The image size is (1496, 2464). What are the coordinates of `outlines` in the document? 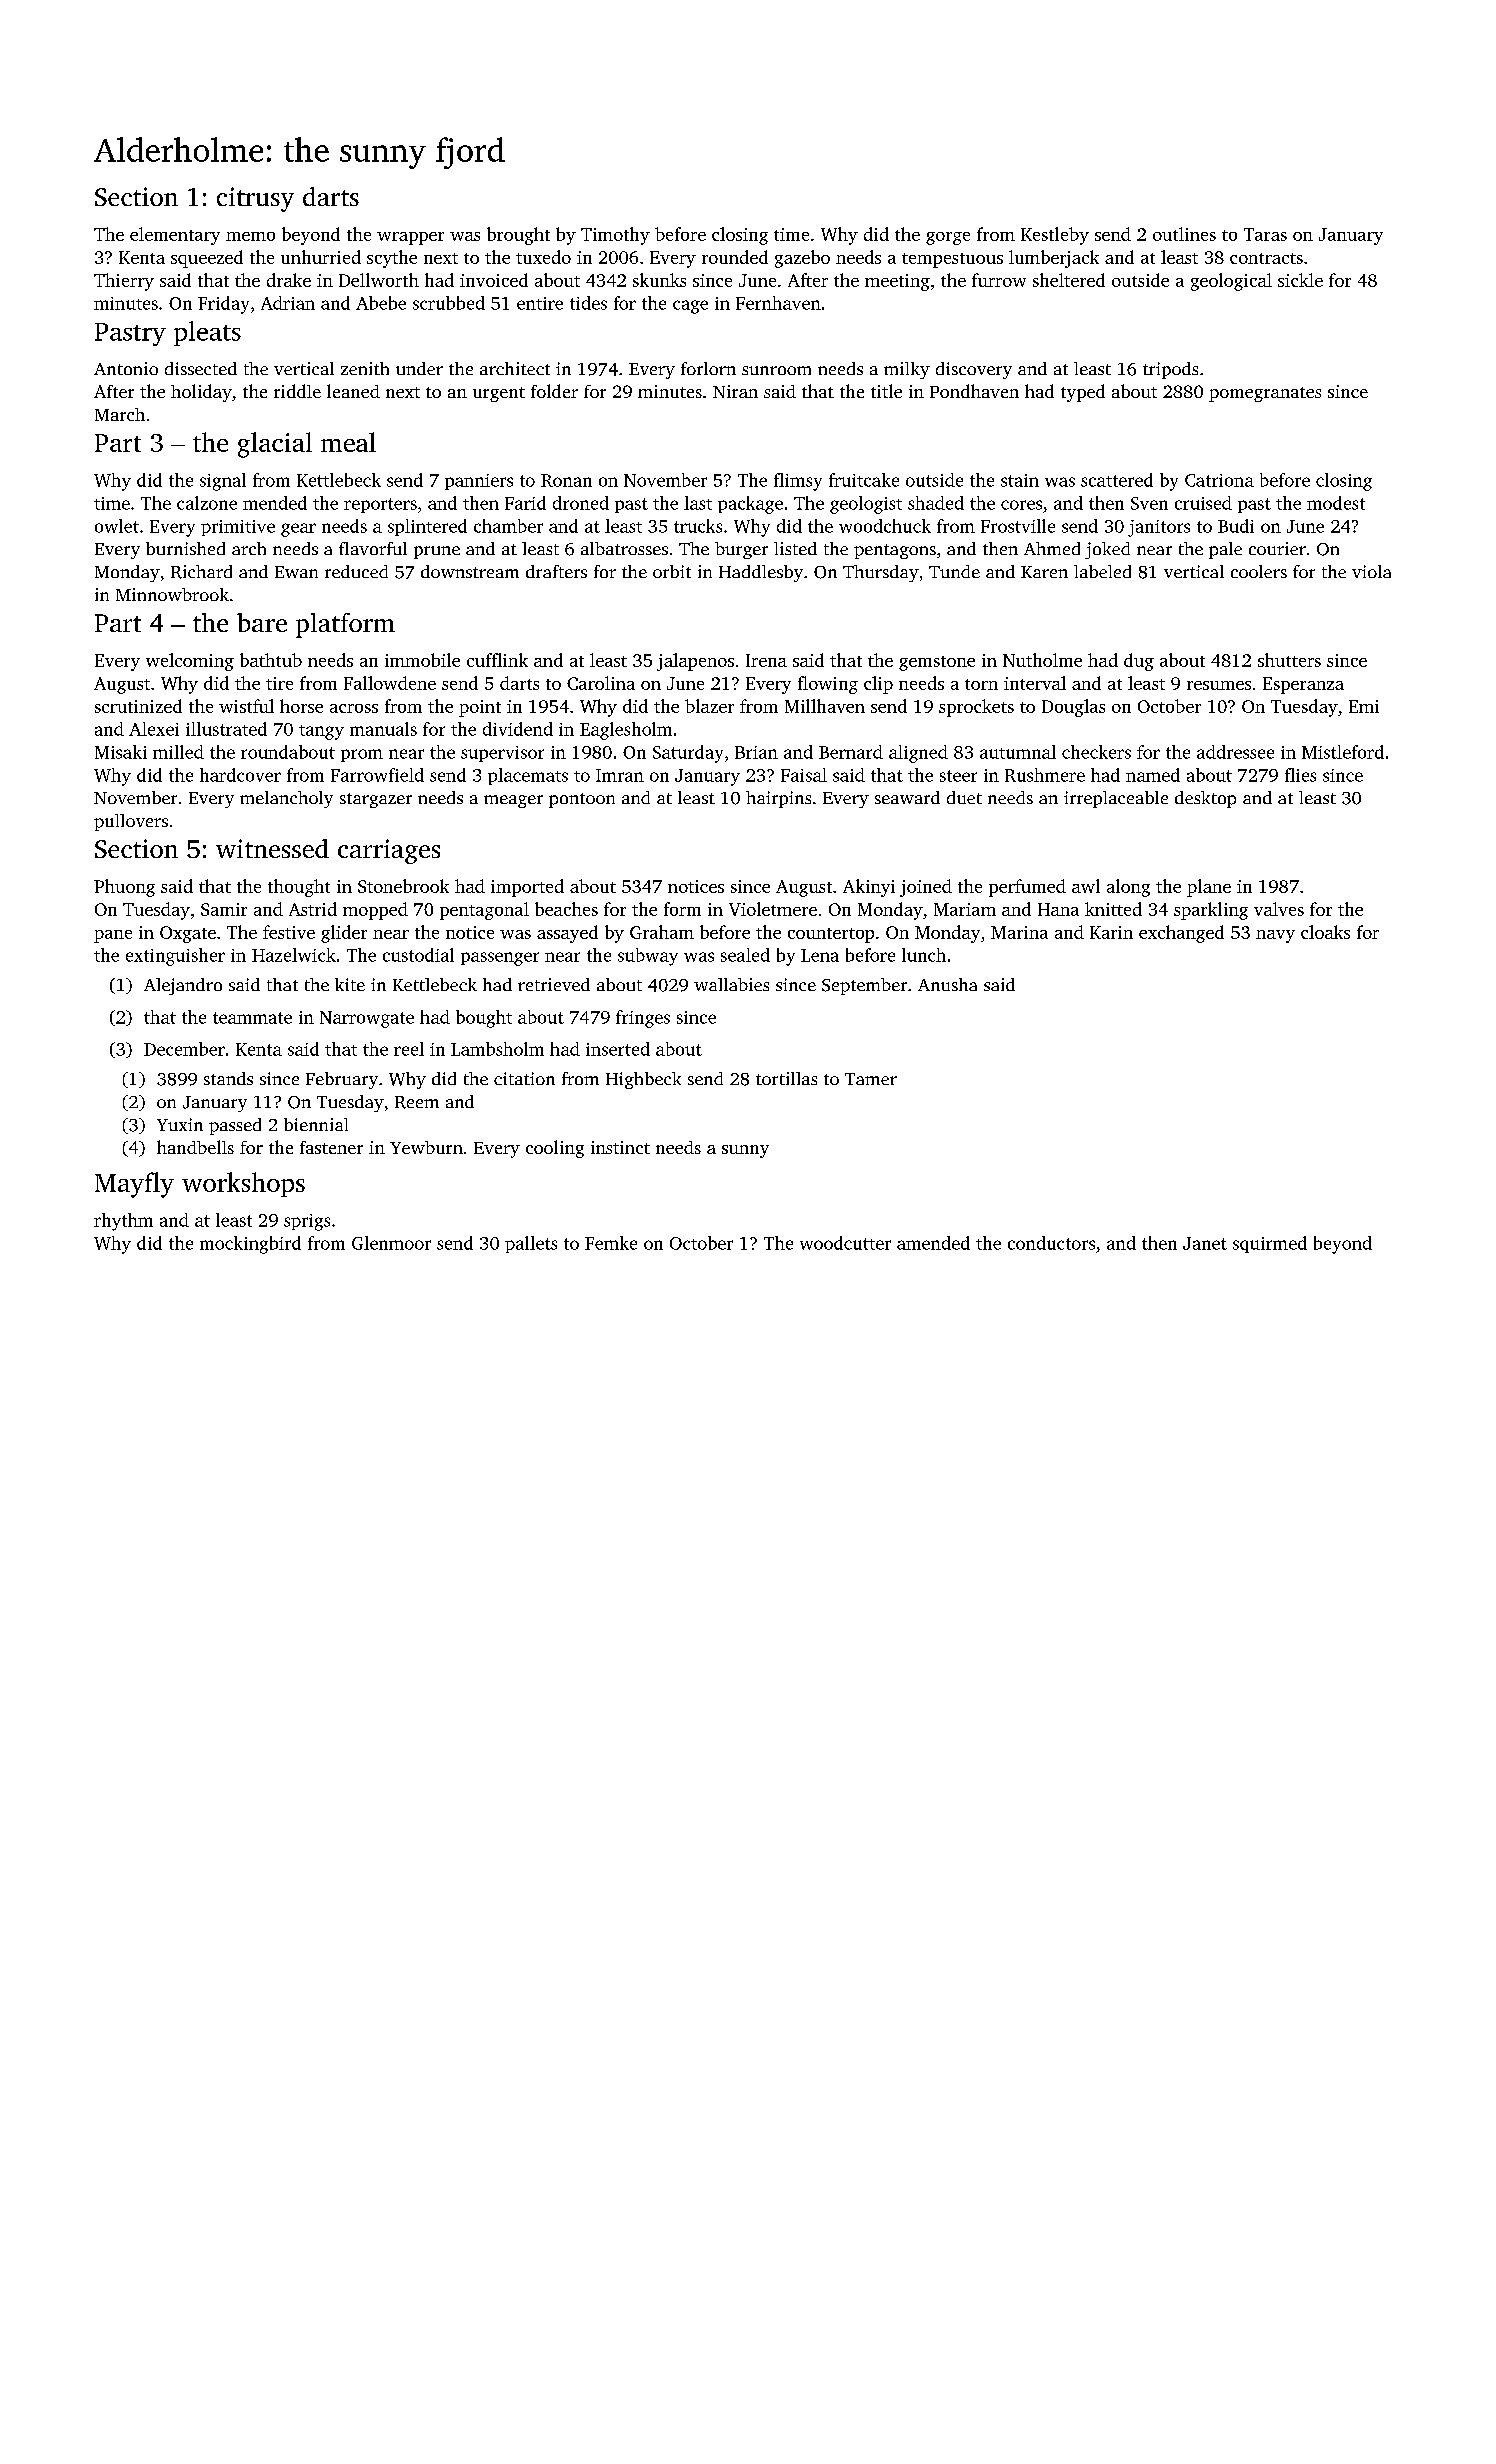 It's located at (1184, 234).
